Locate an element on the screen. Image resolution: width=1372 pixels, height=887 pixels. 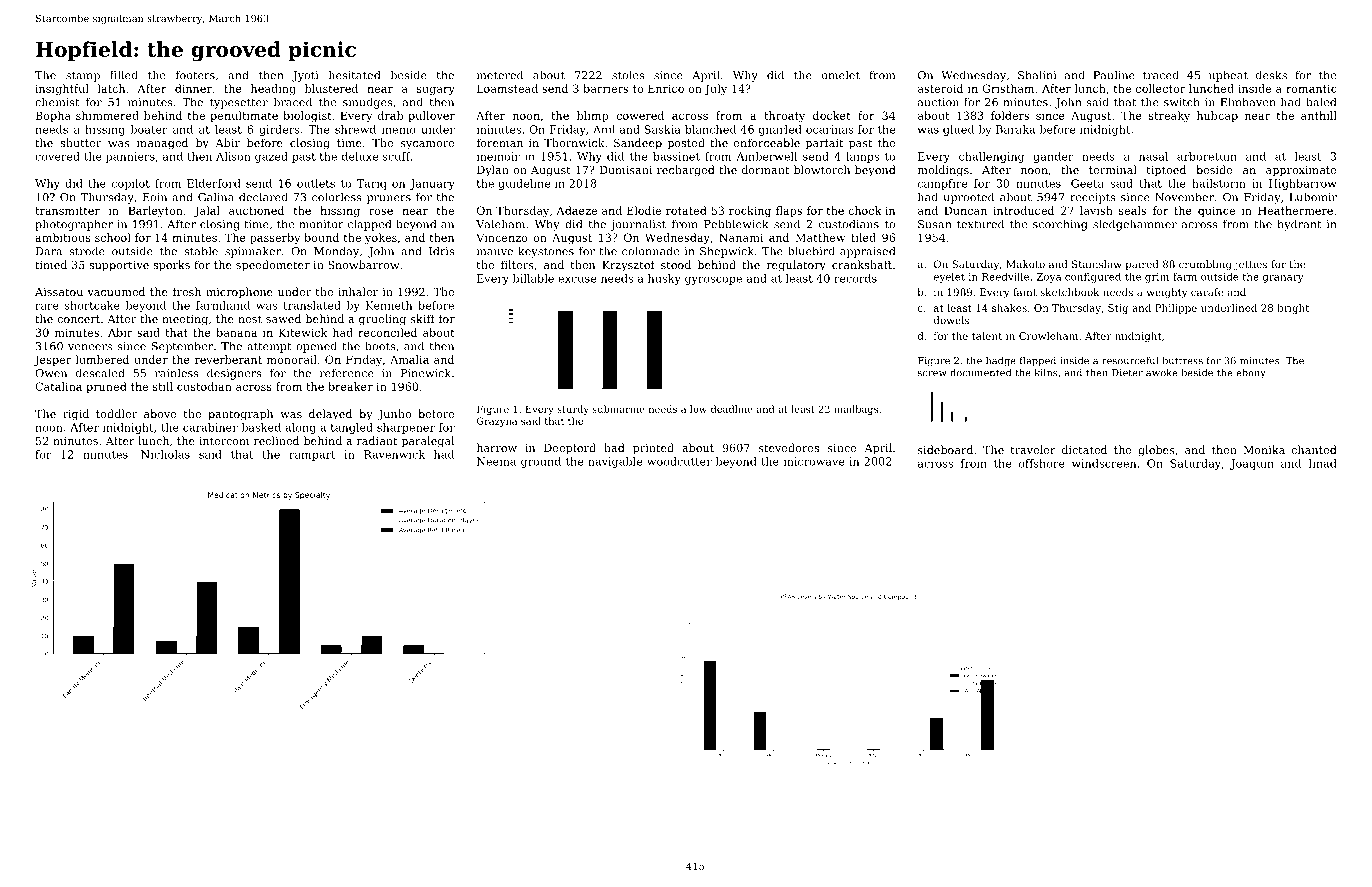
Aissatou is located at coordinates (59, 292).
